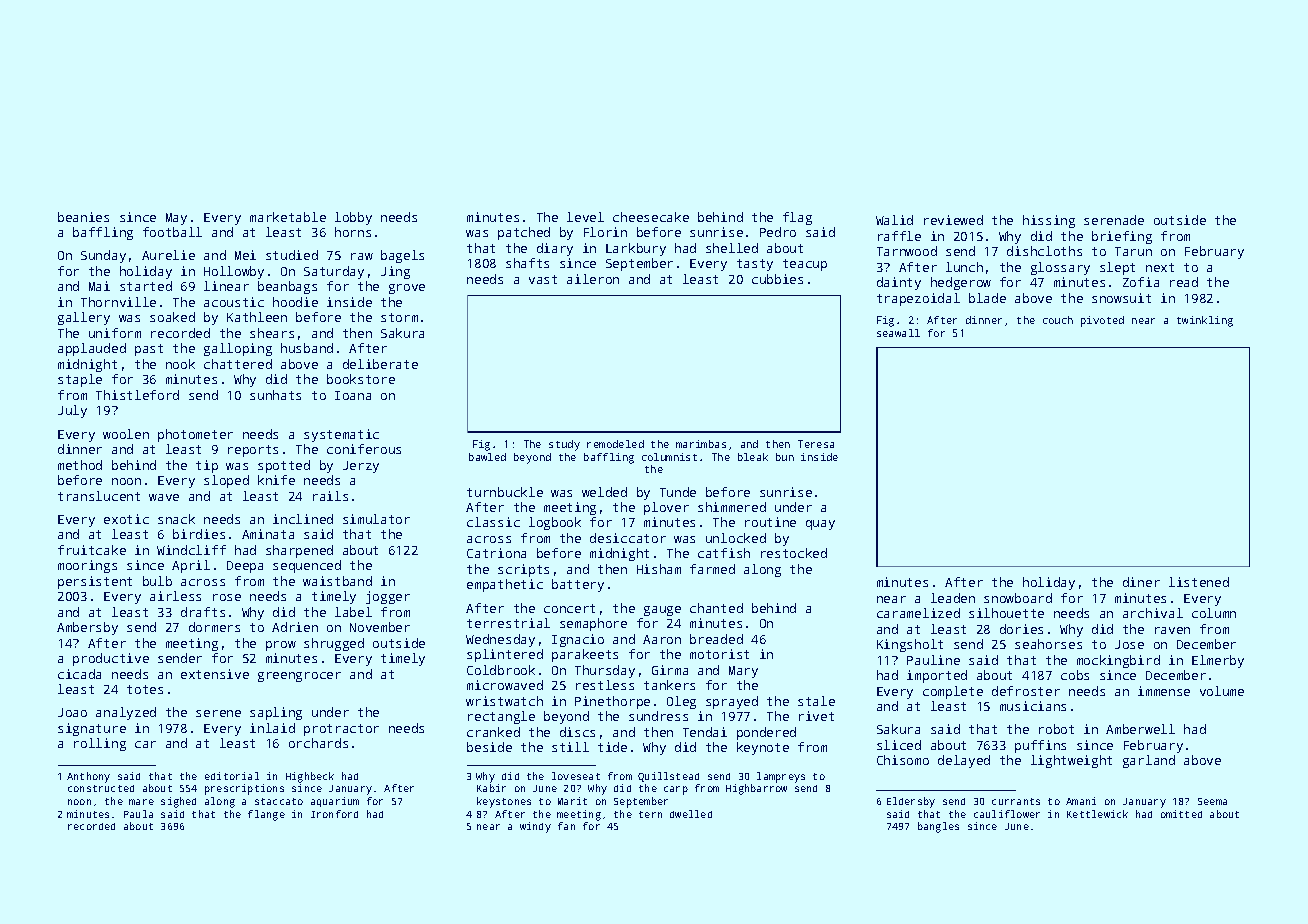  What do you see at coordinates (732, 507) in the image?
I see `shimmered` at bounding box center [732, 507].
